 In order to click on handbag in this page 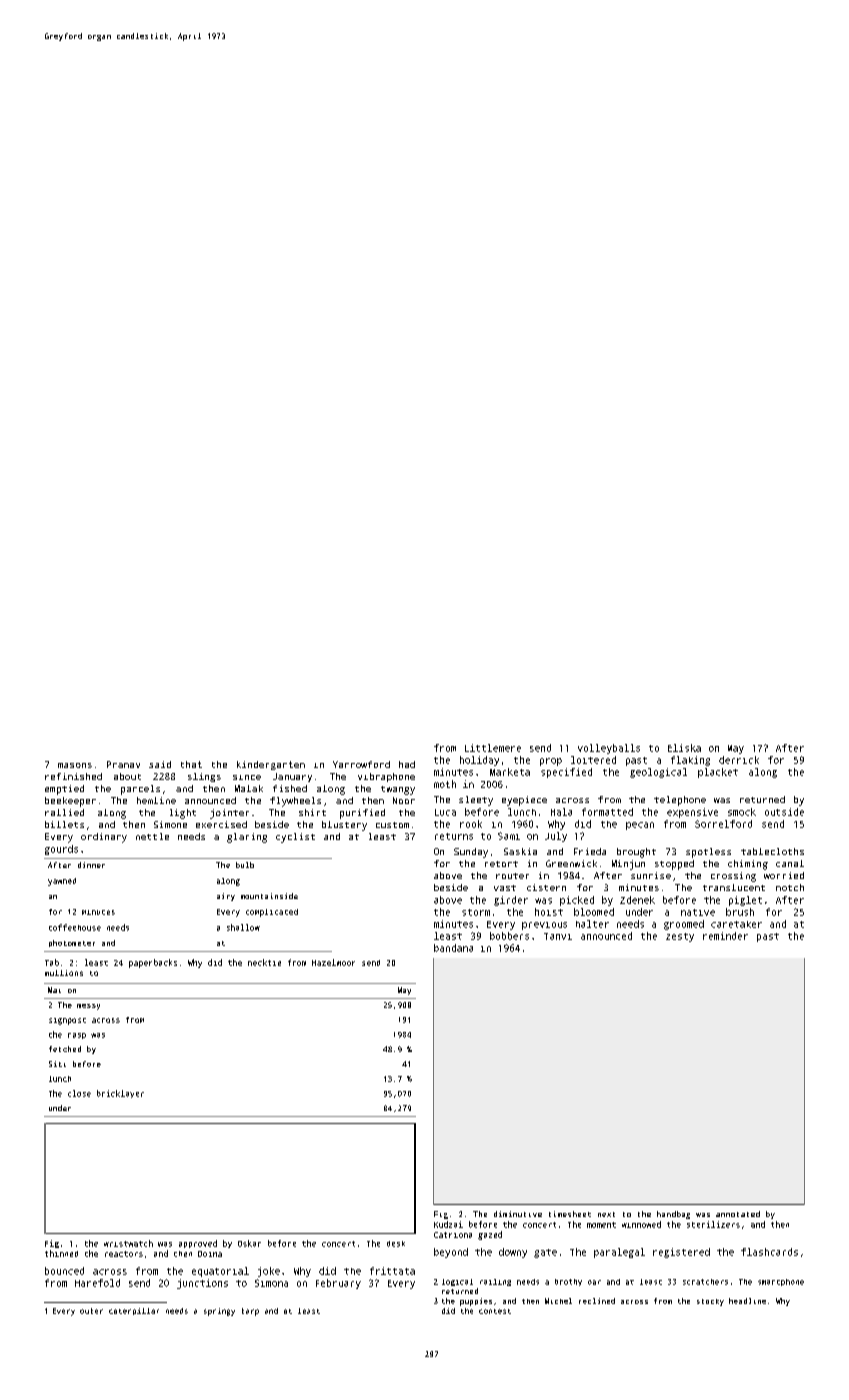, I will do `click(673, 1215)`.
